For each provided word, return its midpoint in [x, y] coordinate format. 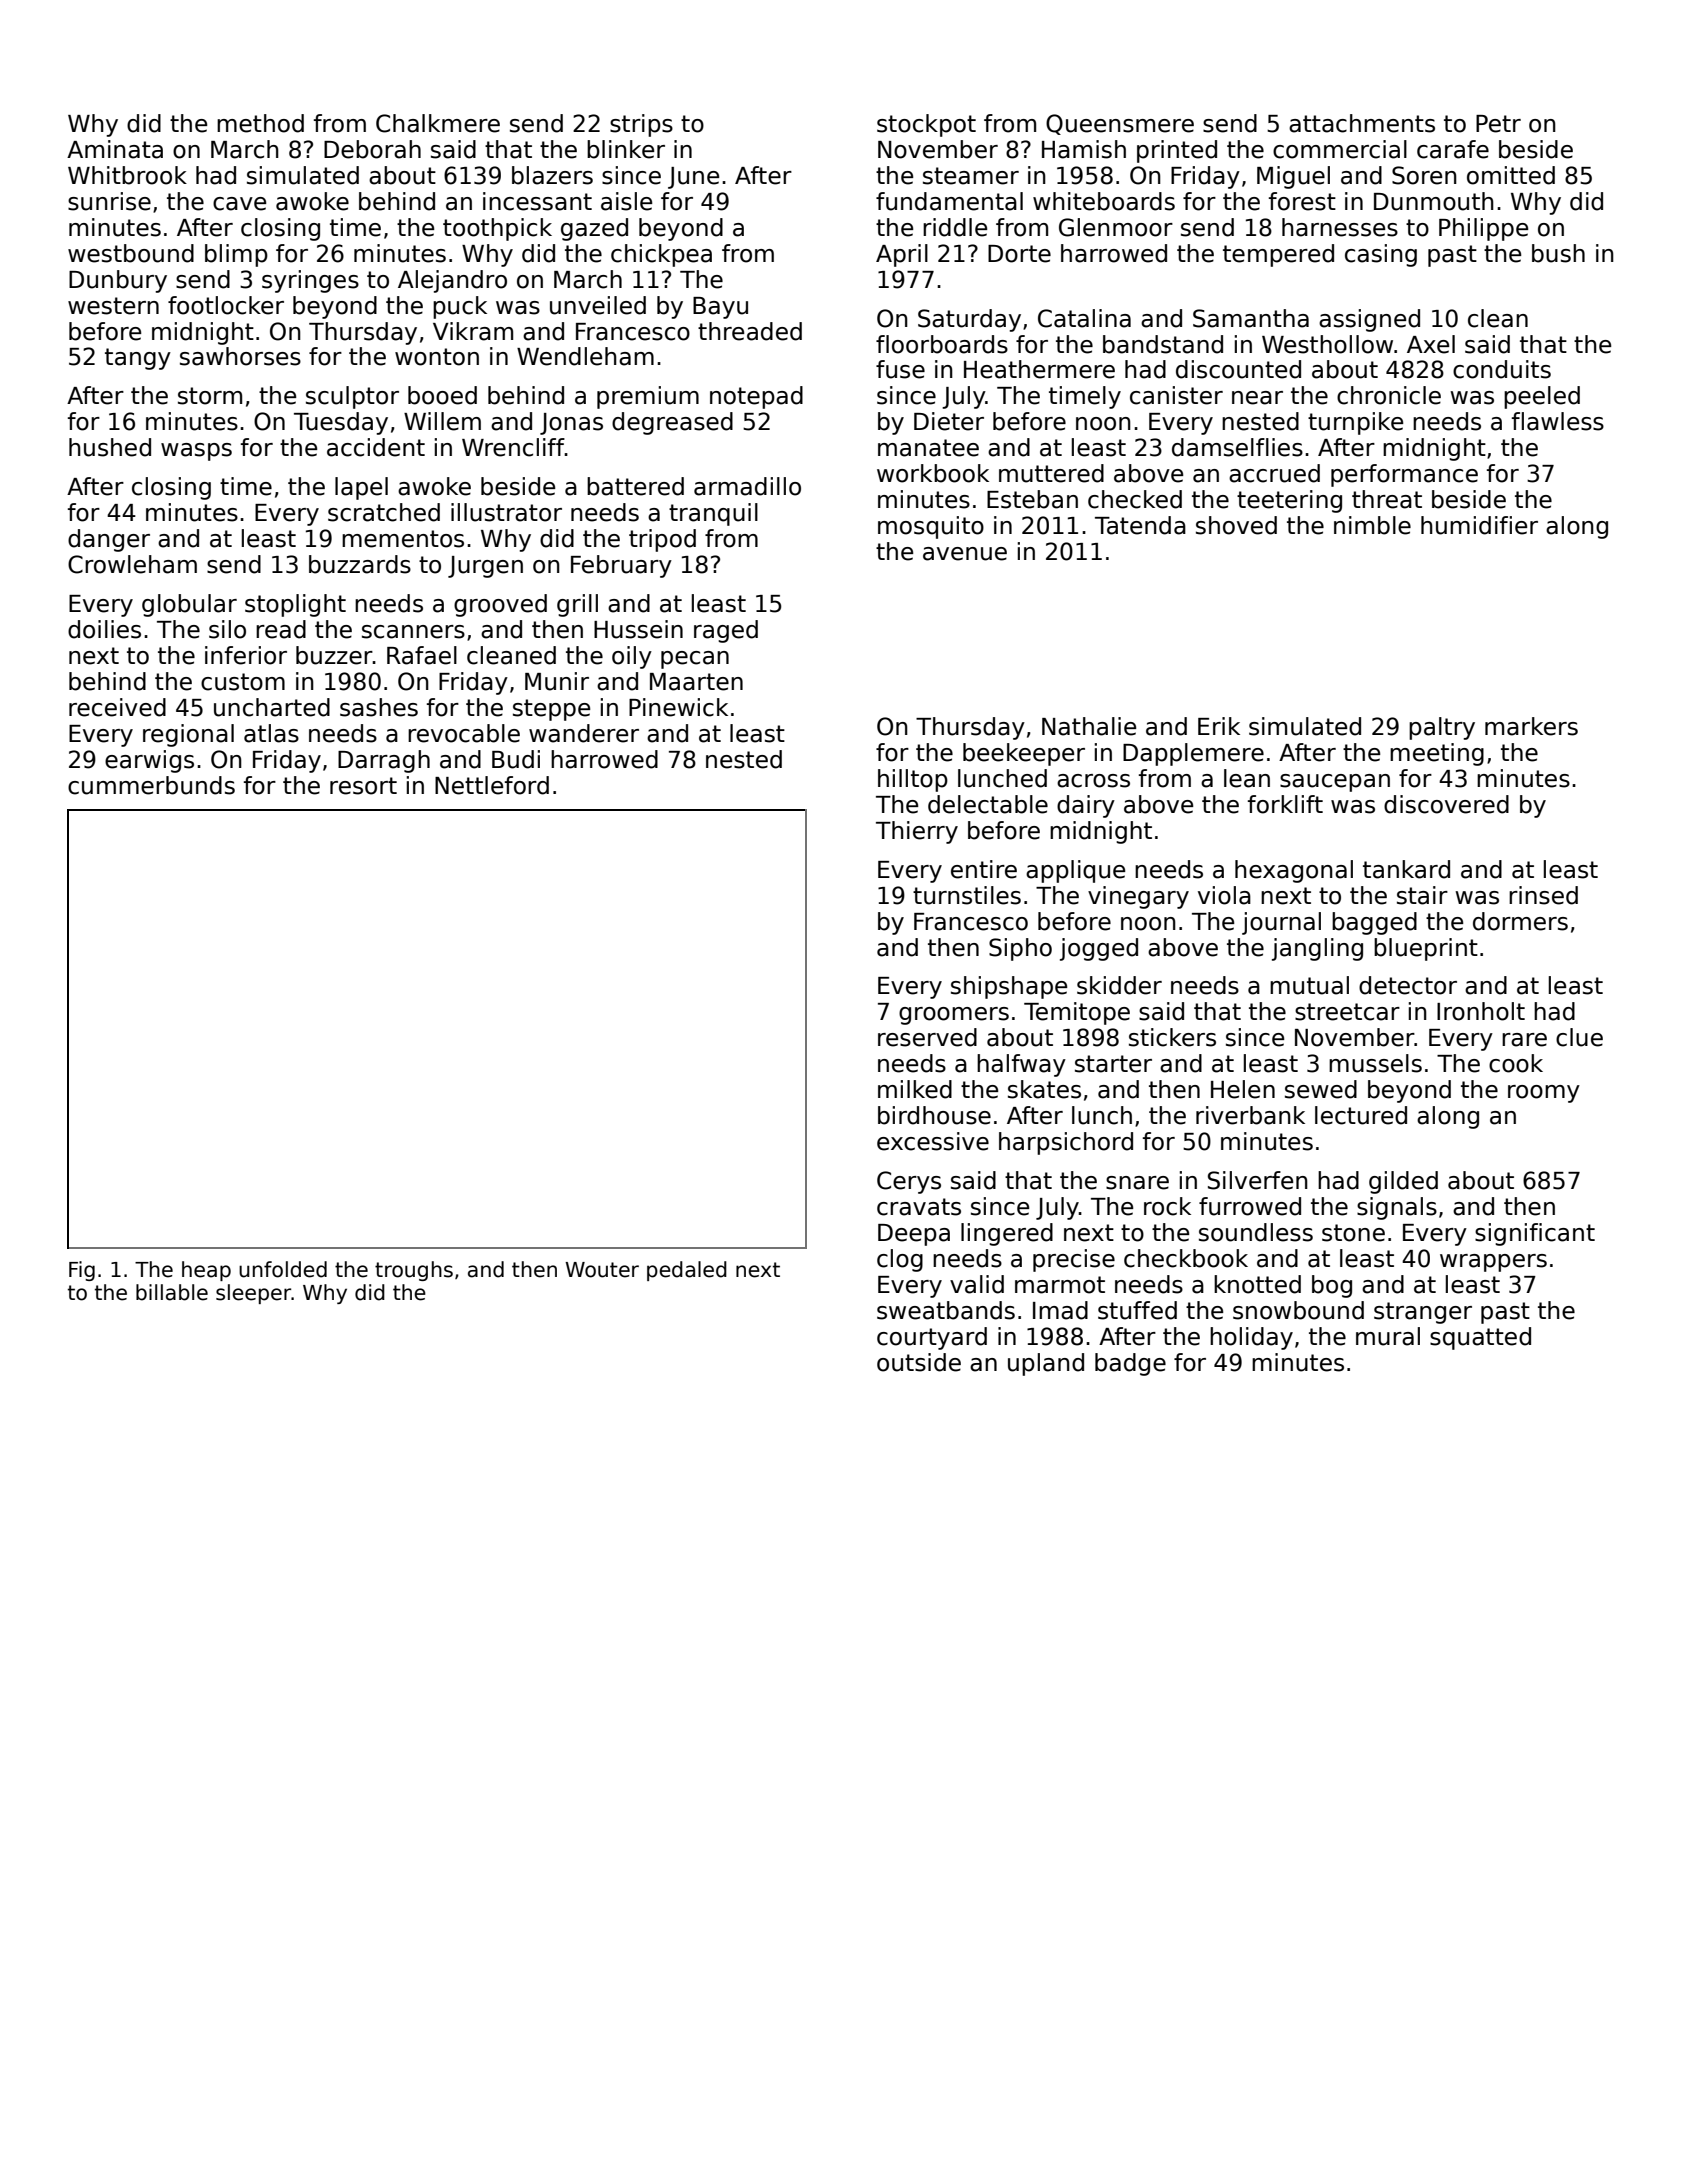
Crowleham [132, 564]
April [902, 255]
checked [1135, 499]
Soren [1424, 175]
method [260, 123]
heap [206, 1271]
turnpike [1355, 423]
